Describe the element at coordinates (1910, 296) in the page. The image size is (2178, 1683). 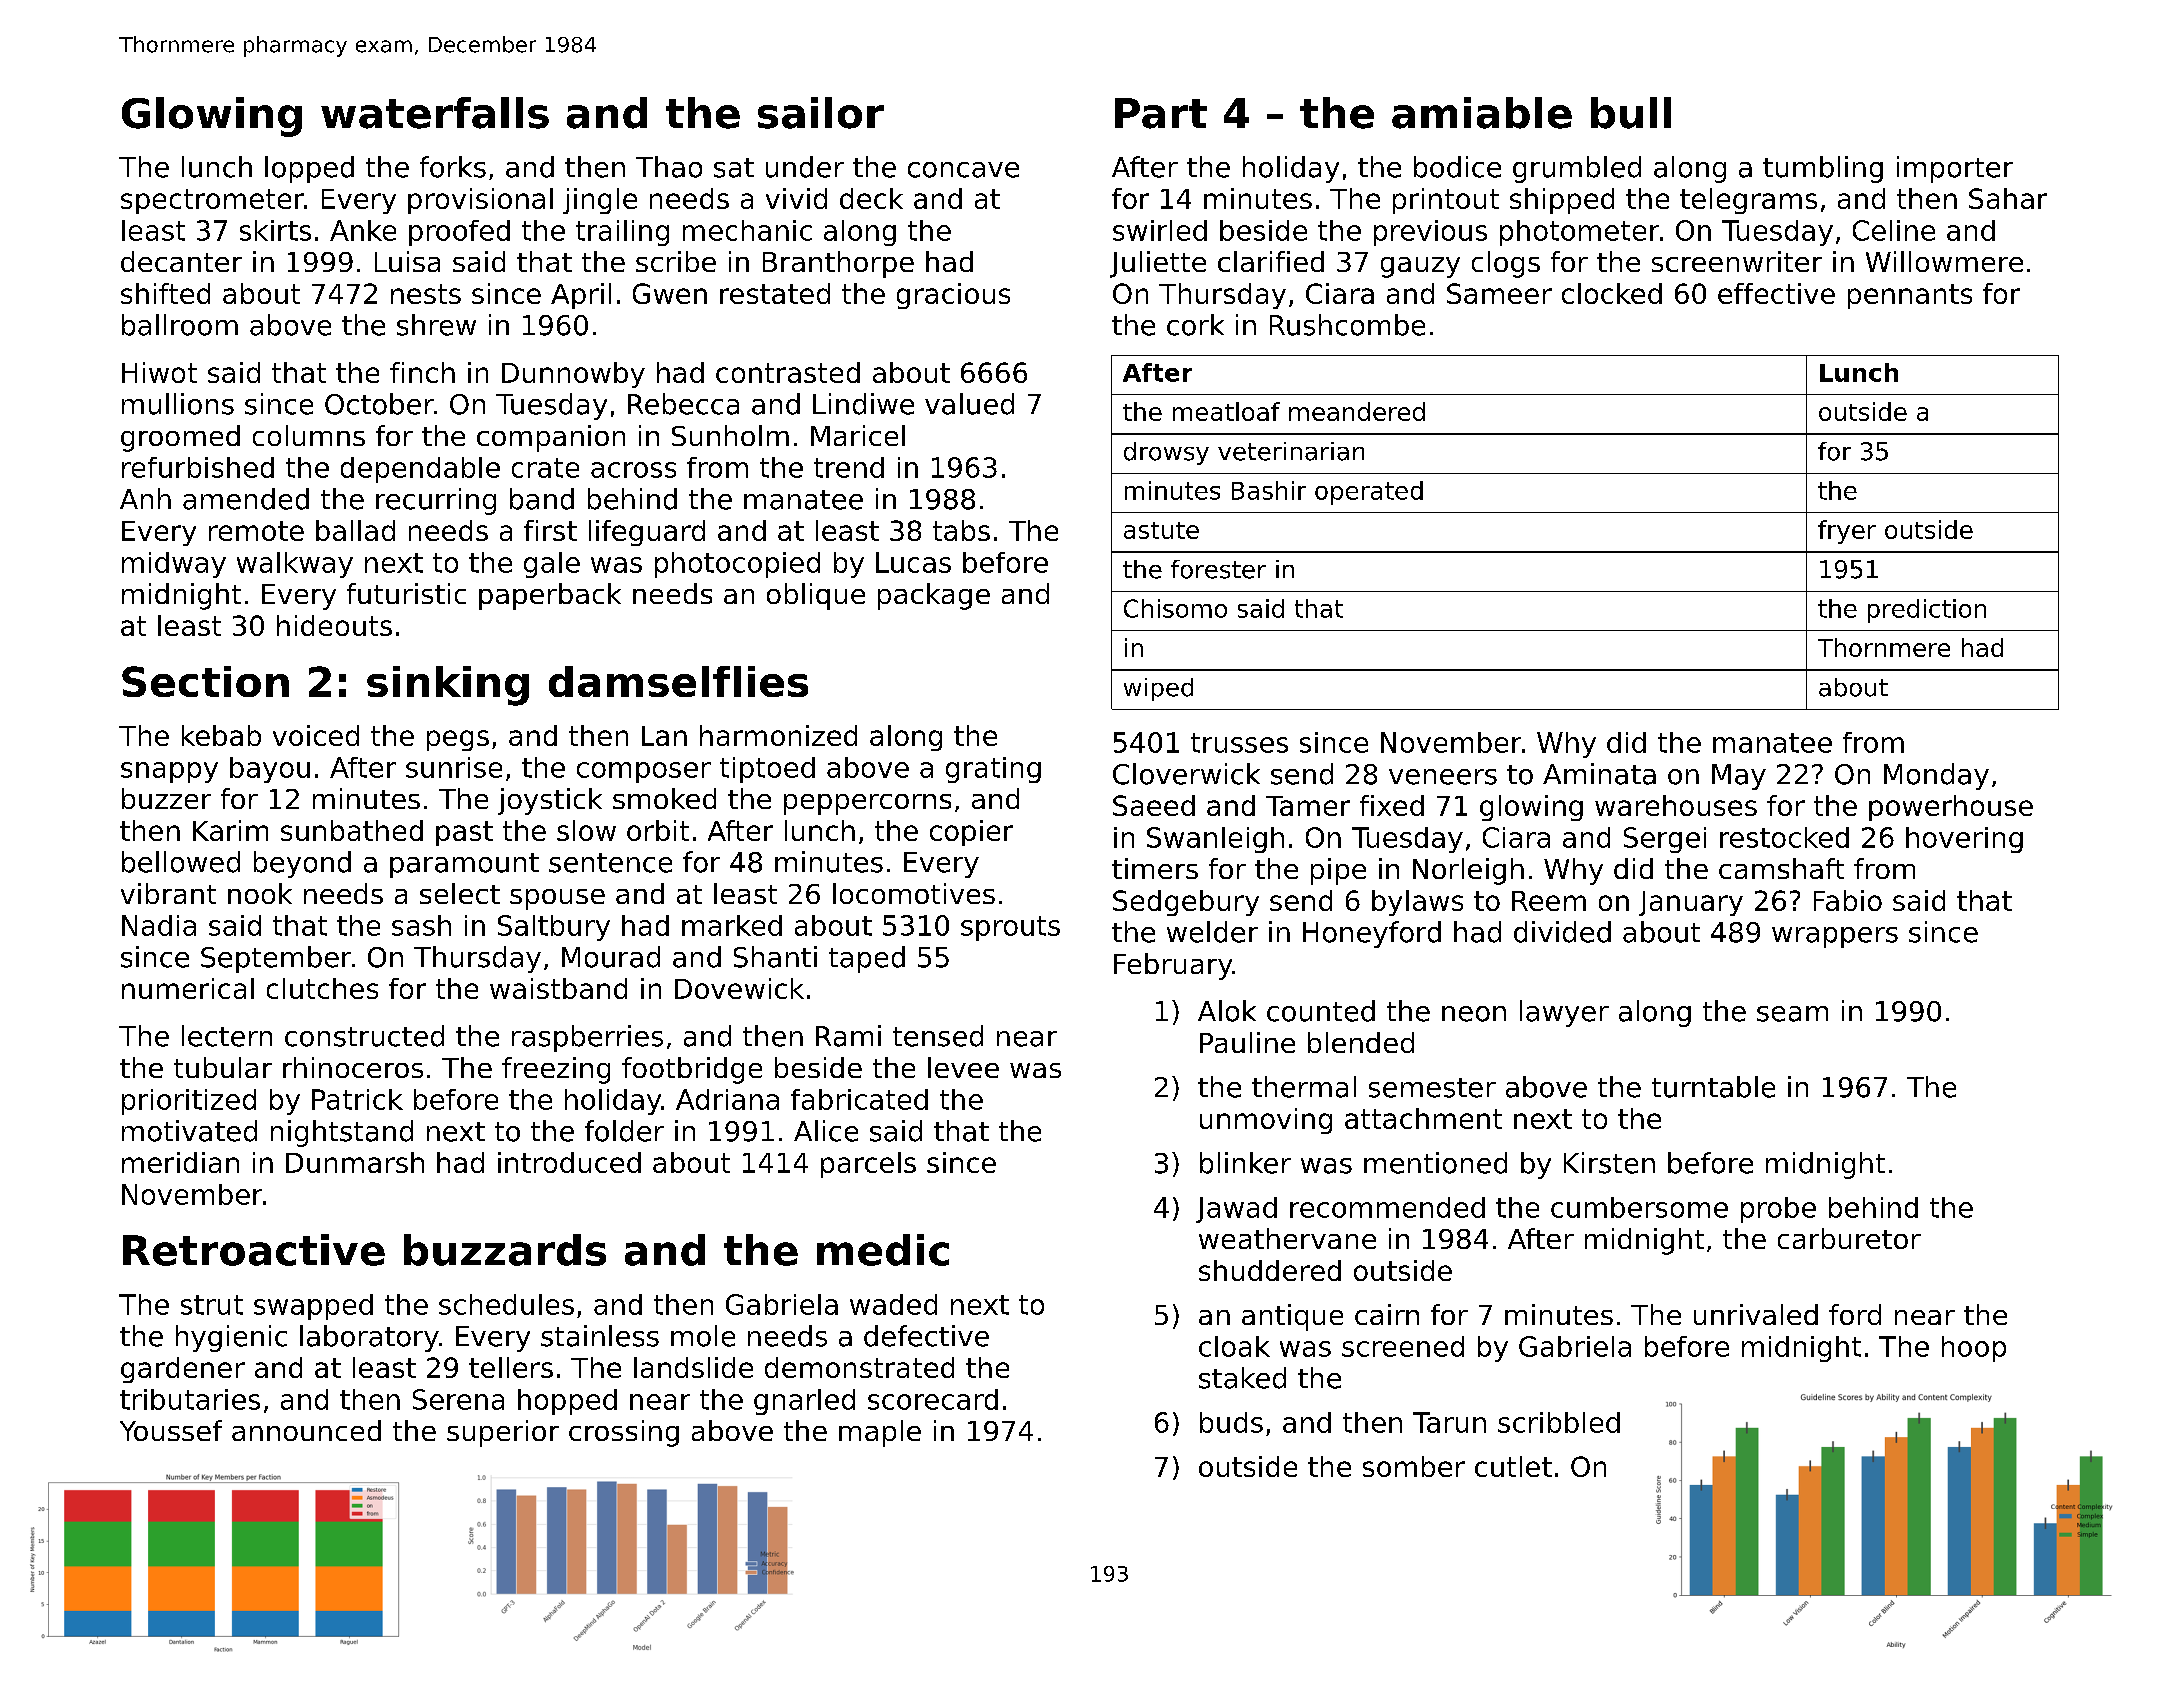
I see `pennants` at that location.
